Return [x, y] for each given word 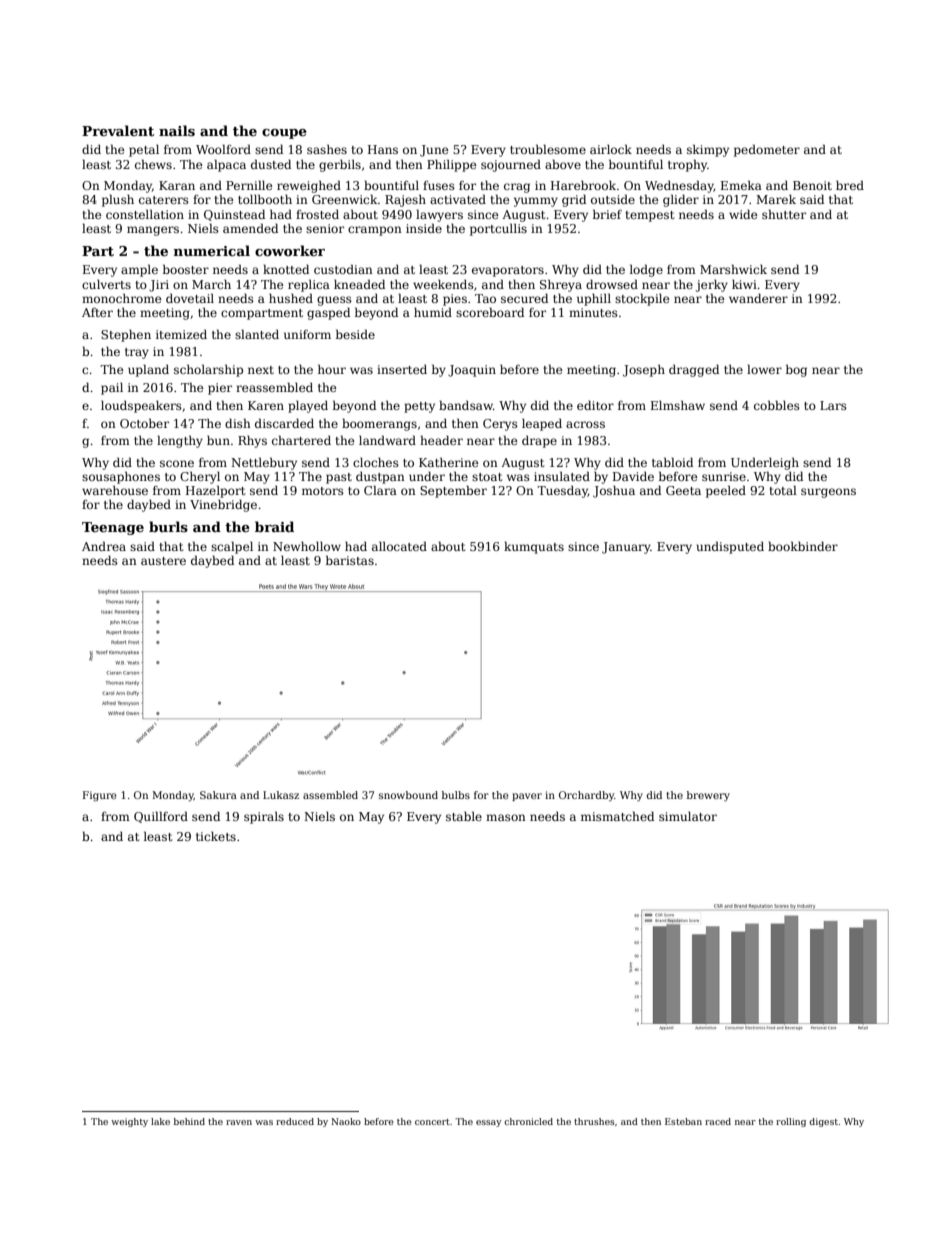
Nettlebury [264, 463]
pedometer [767, 150]
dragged [694, 370]
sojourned [511, 165]
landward [387, 440]
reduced [295, 1121]
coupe [284, 134]
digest [823, 1122]
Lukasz [281, 795]
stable [464, 816]
